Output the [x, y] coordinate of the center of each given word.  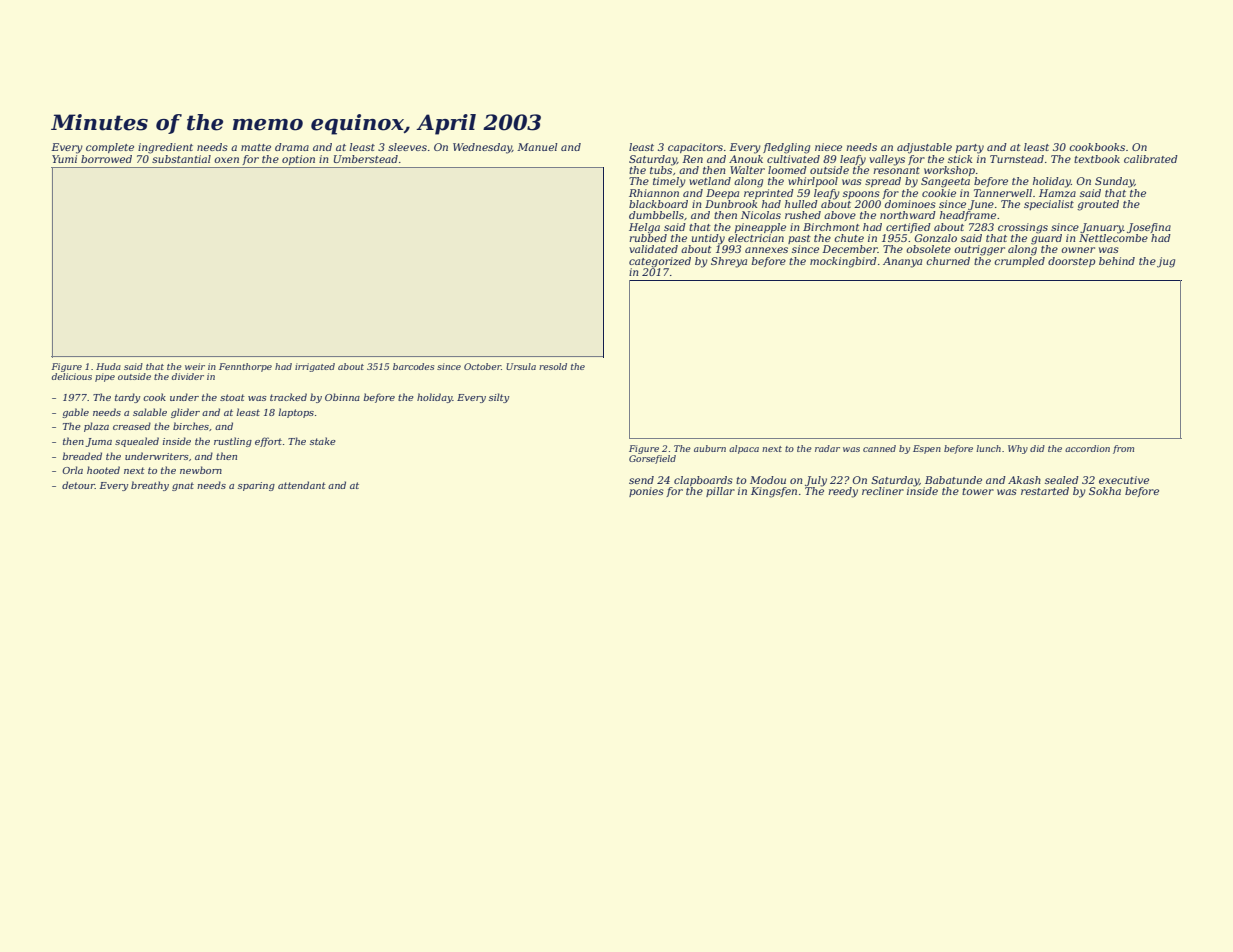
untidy [708, 239]
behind [1117, 261]
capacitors [695, 148]
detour [78, 485]
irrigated [315, 367]
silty [499, 398]
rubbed [648, 238]
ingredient [165, 148]
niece [828, 147]
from [1123, 449]
